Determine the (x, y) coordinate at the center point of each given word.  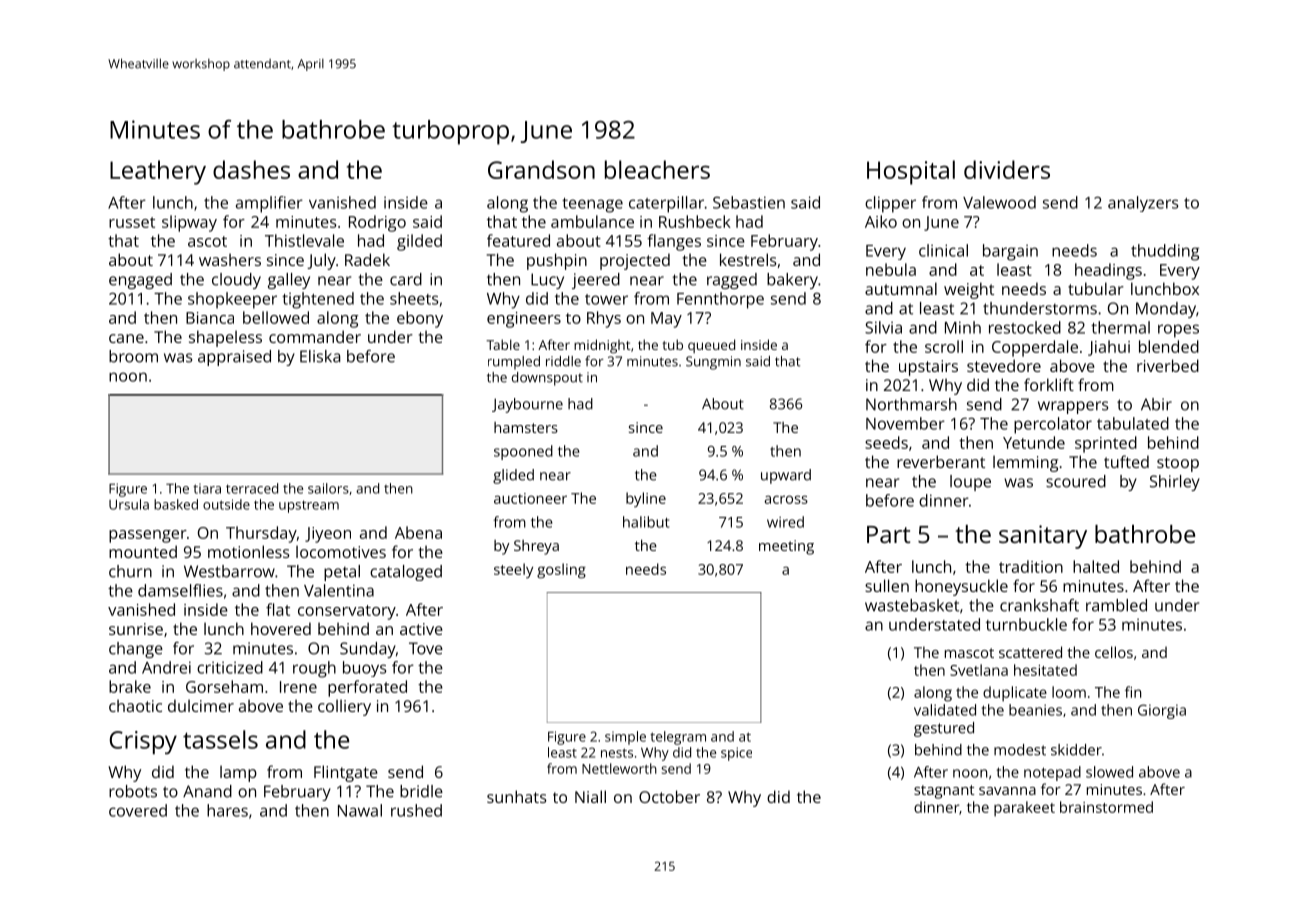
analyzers (1143, 204)
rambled (1116, 605)
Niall (590, 796)
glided (513, 476)
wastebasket (912, 605)
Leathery (158, 172)
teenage (592, 205)
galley (289, 281)
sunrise (136, 629)
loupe (970, 483)
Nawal (360, 810)
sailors (328, 488)
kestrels (748, 259)
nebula (891, 269)
